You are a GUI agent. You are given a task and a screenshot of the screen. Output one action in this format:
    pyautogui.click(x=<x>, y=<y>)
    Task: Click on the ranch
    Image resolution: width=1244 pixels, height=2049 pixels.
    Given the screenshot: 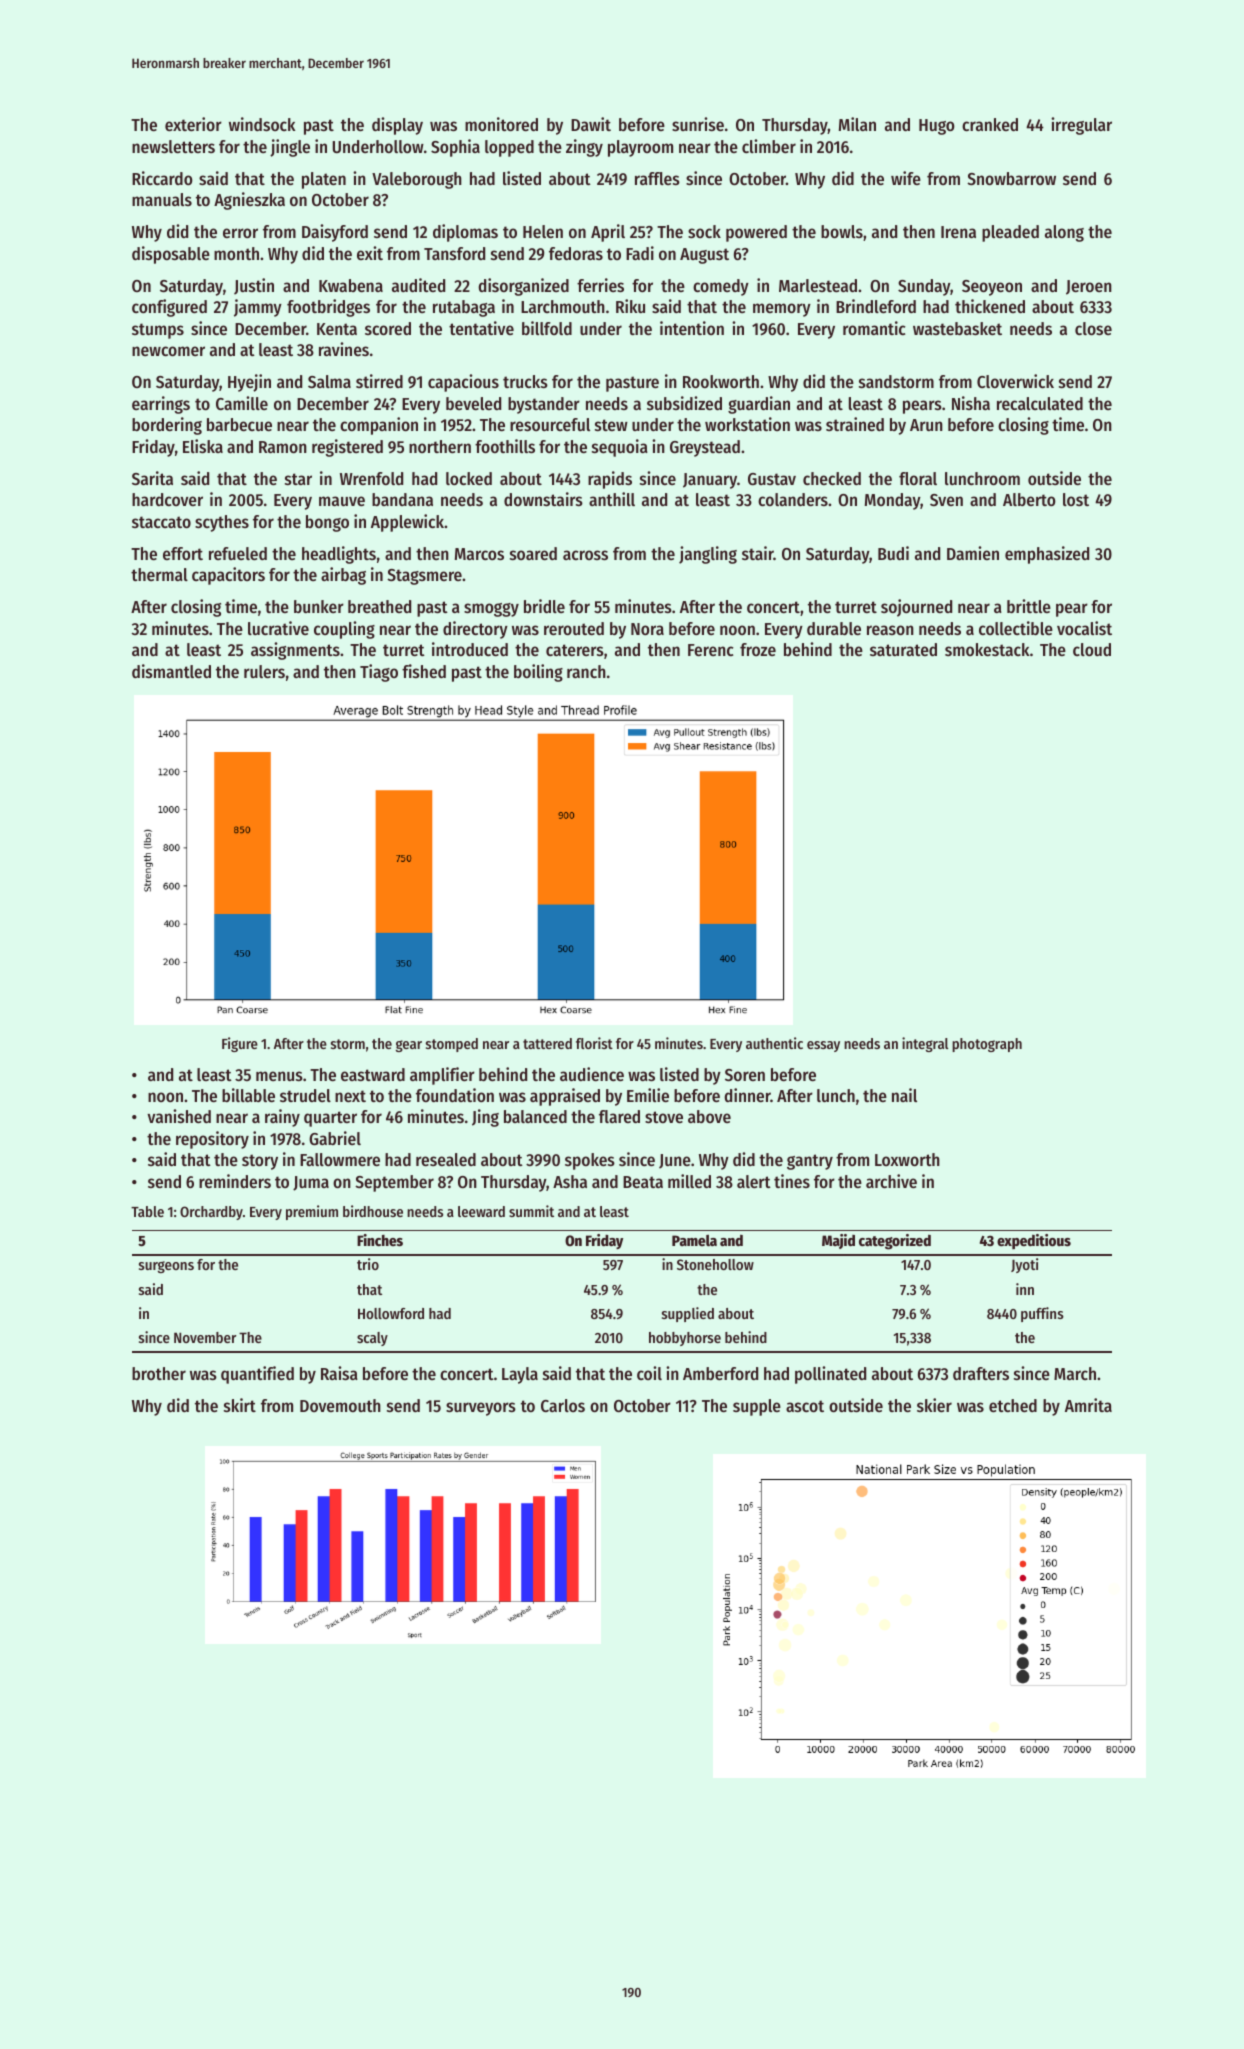 What is the action you would take?
    pyautogui.click(x=586, y=671)
